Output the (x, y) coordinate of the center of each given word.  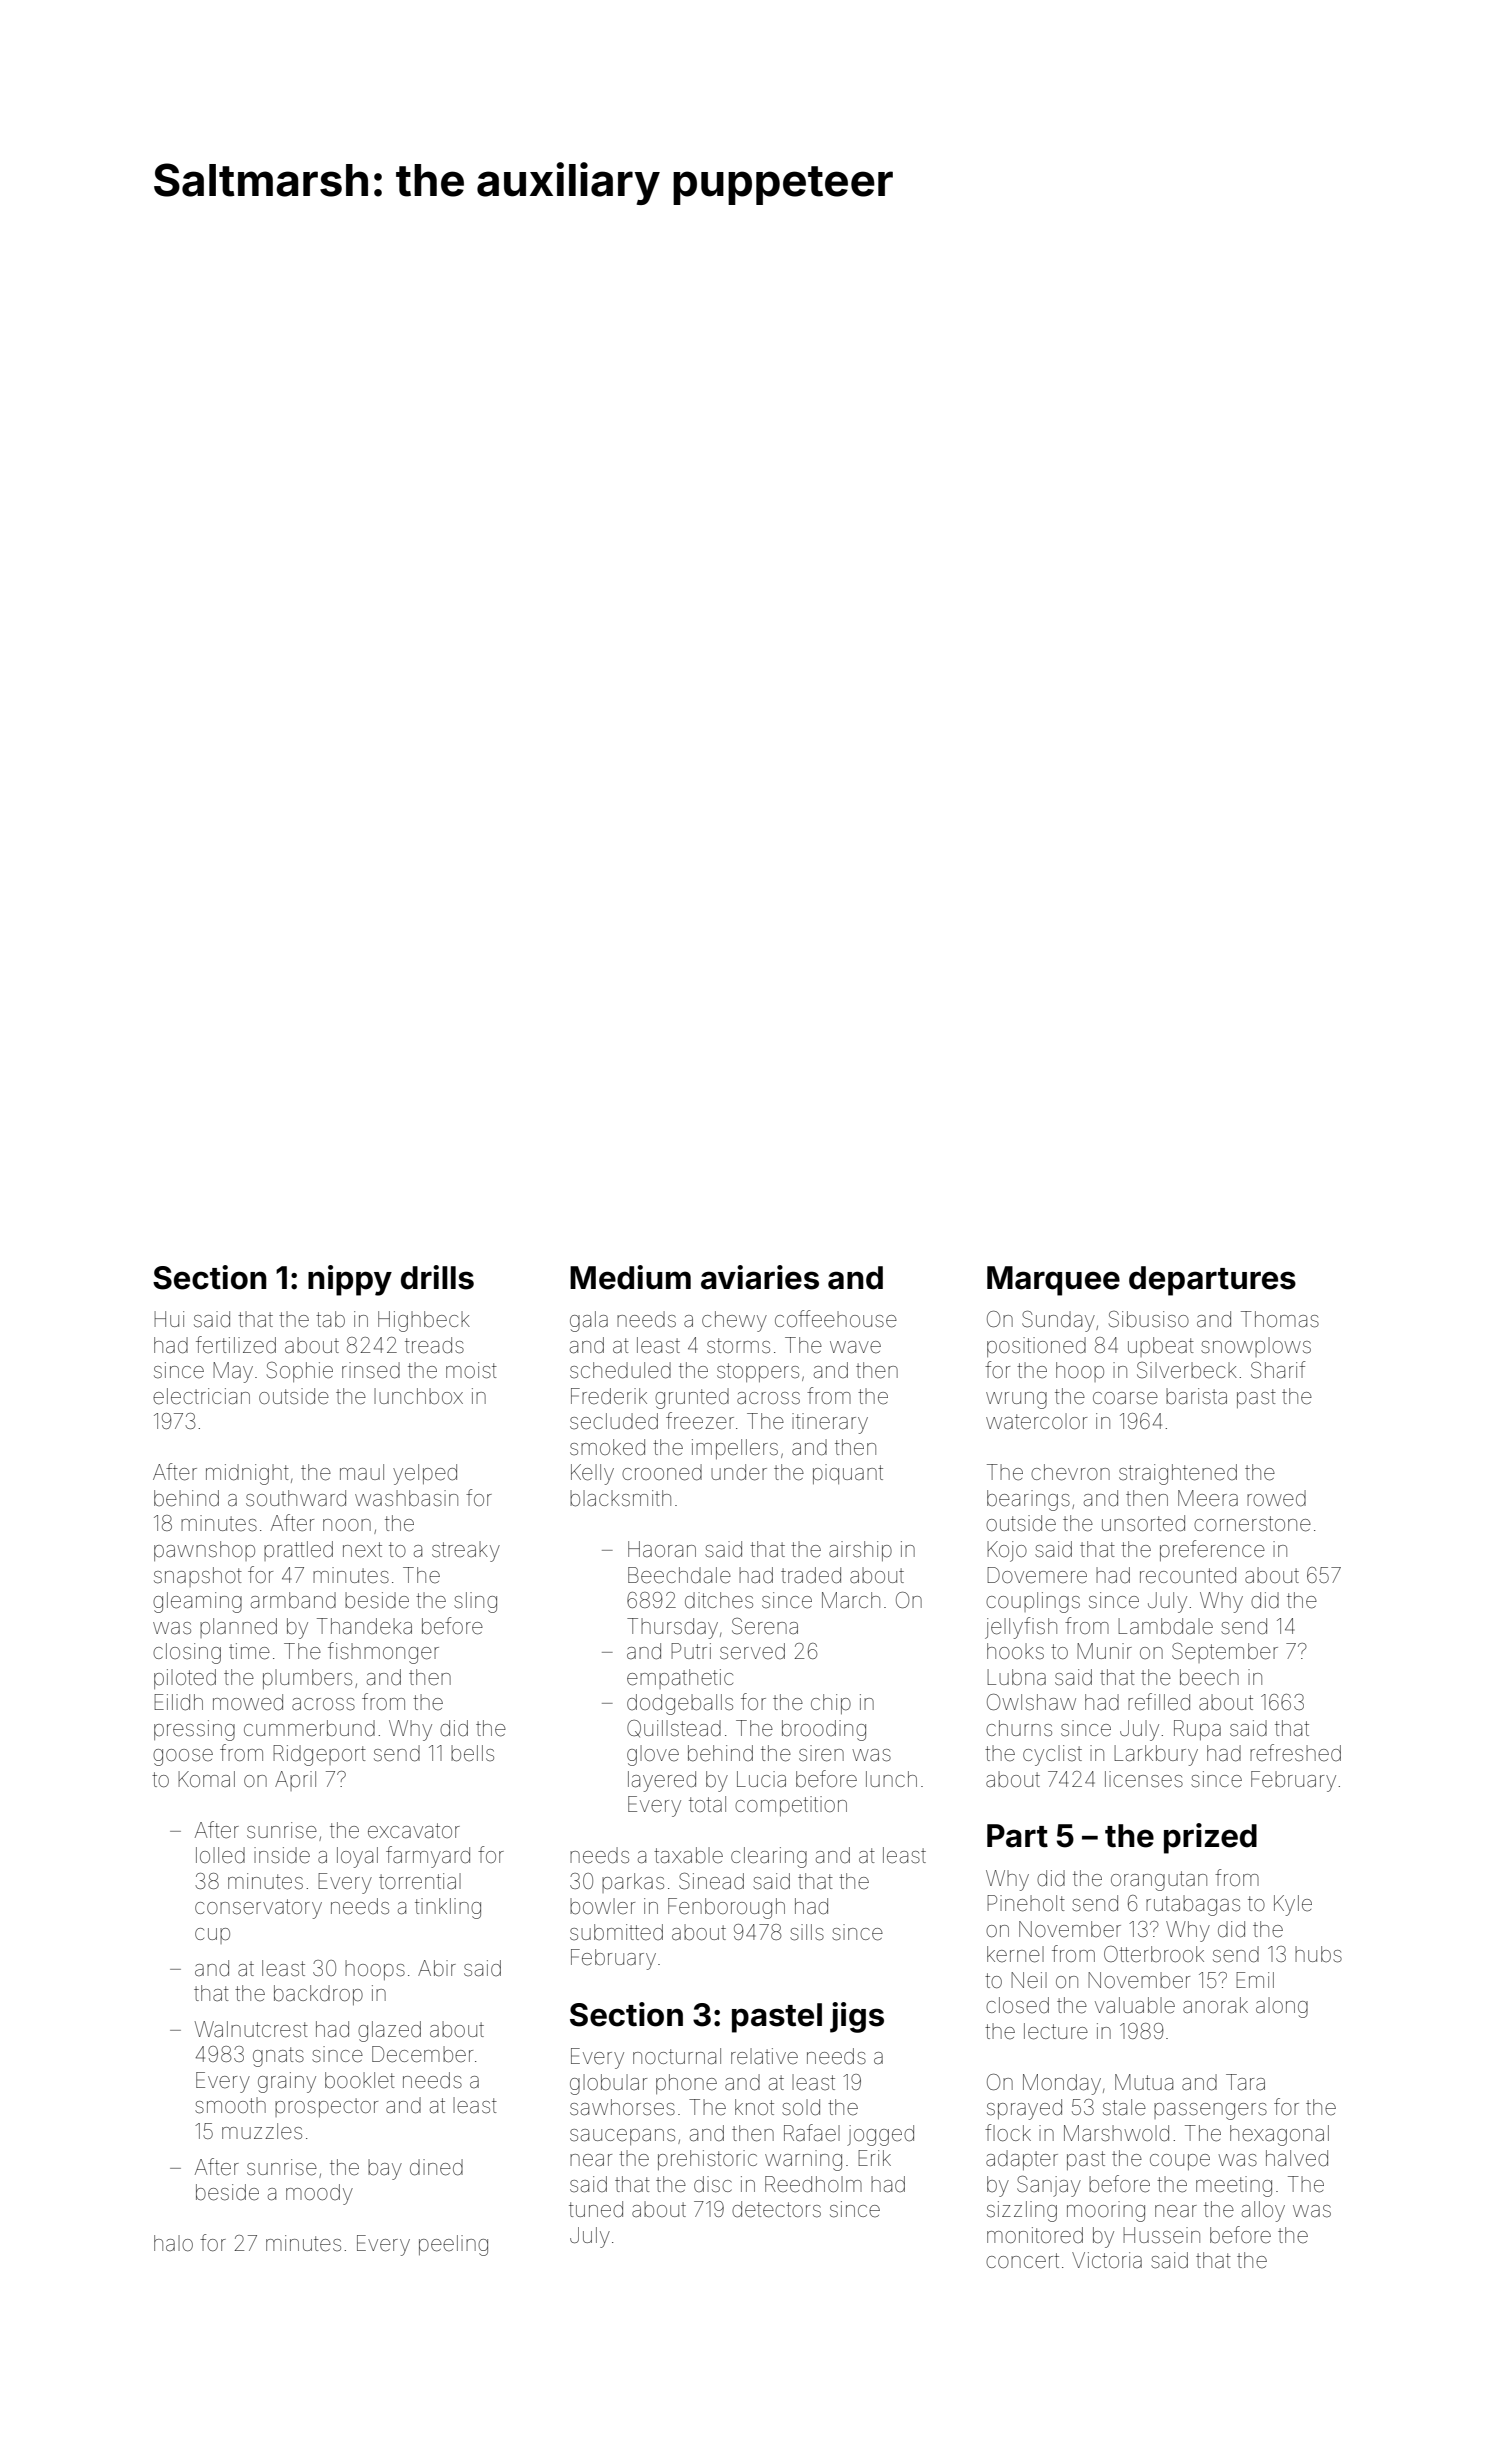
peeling (453, 2245)
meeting (1234, 2186)
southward (296, 1498)
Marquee (1053, 1281)
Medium (630, 1277)
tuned (596, 2209)
